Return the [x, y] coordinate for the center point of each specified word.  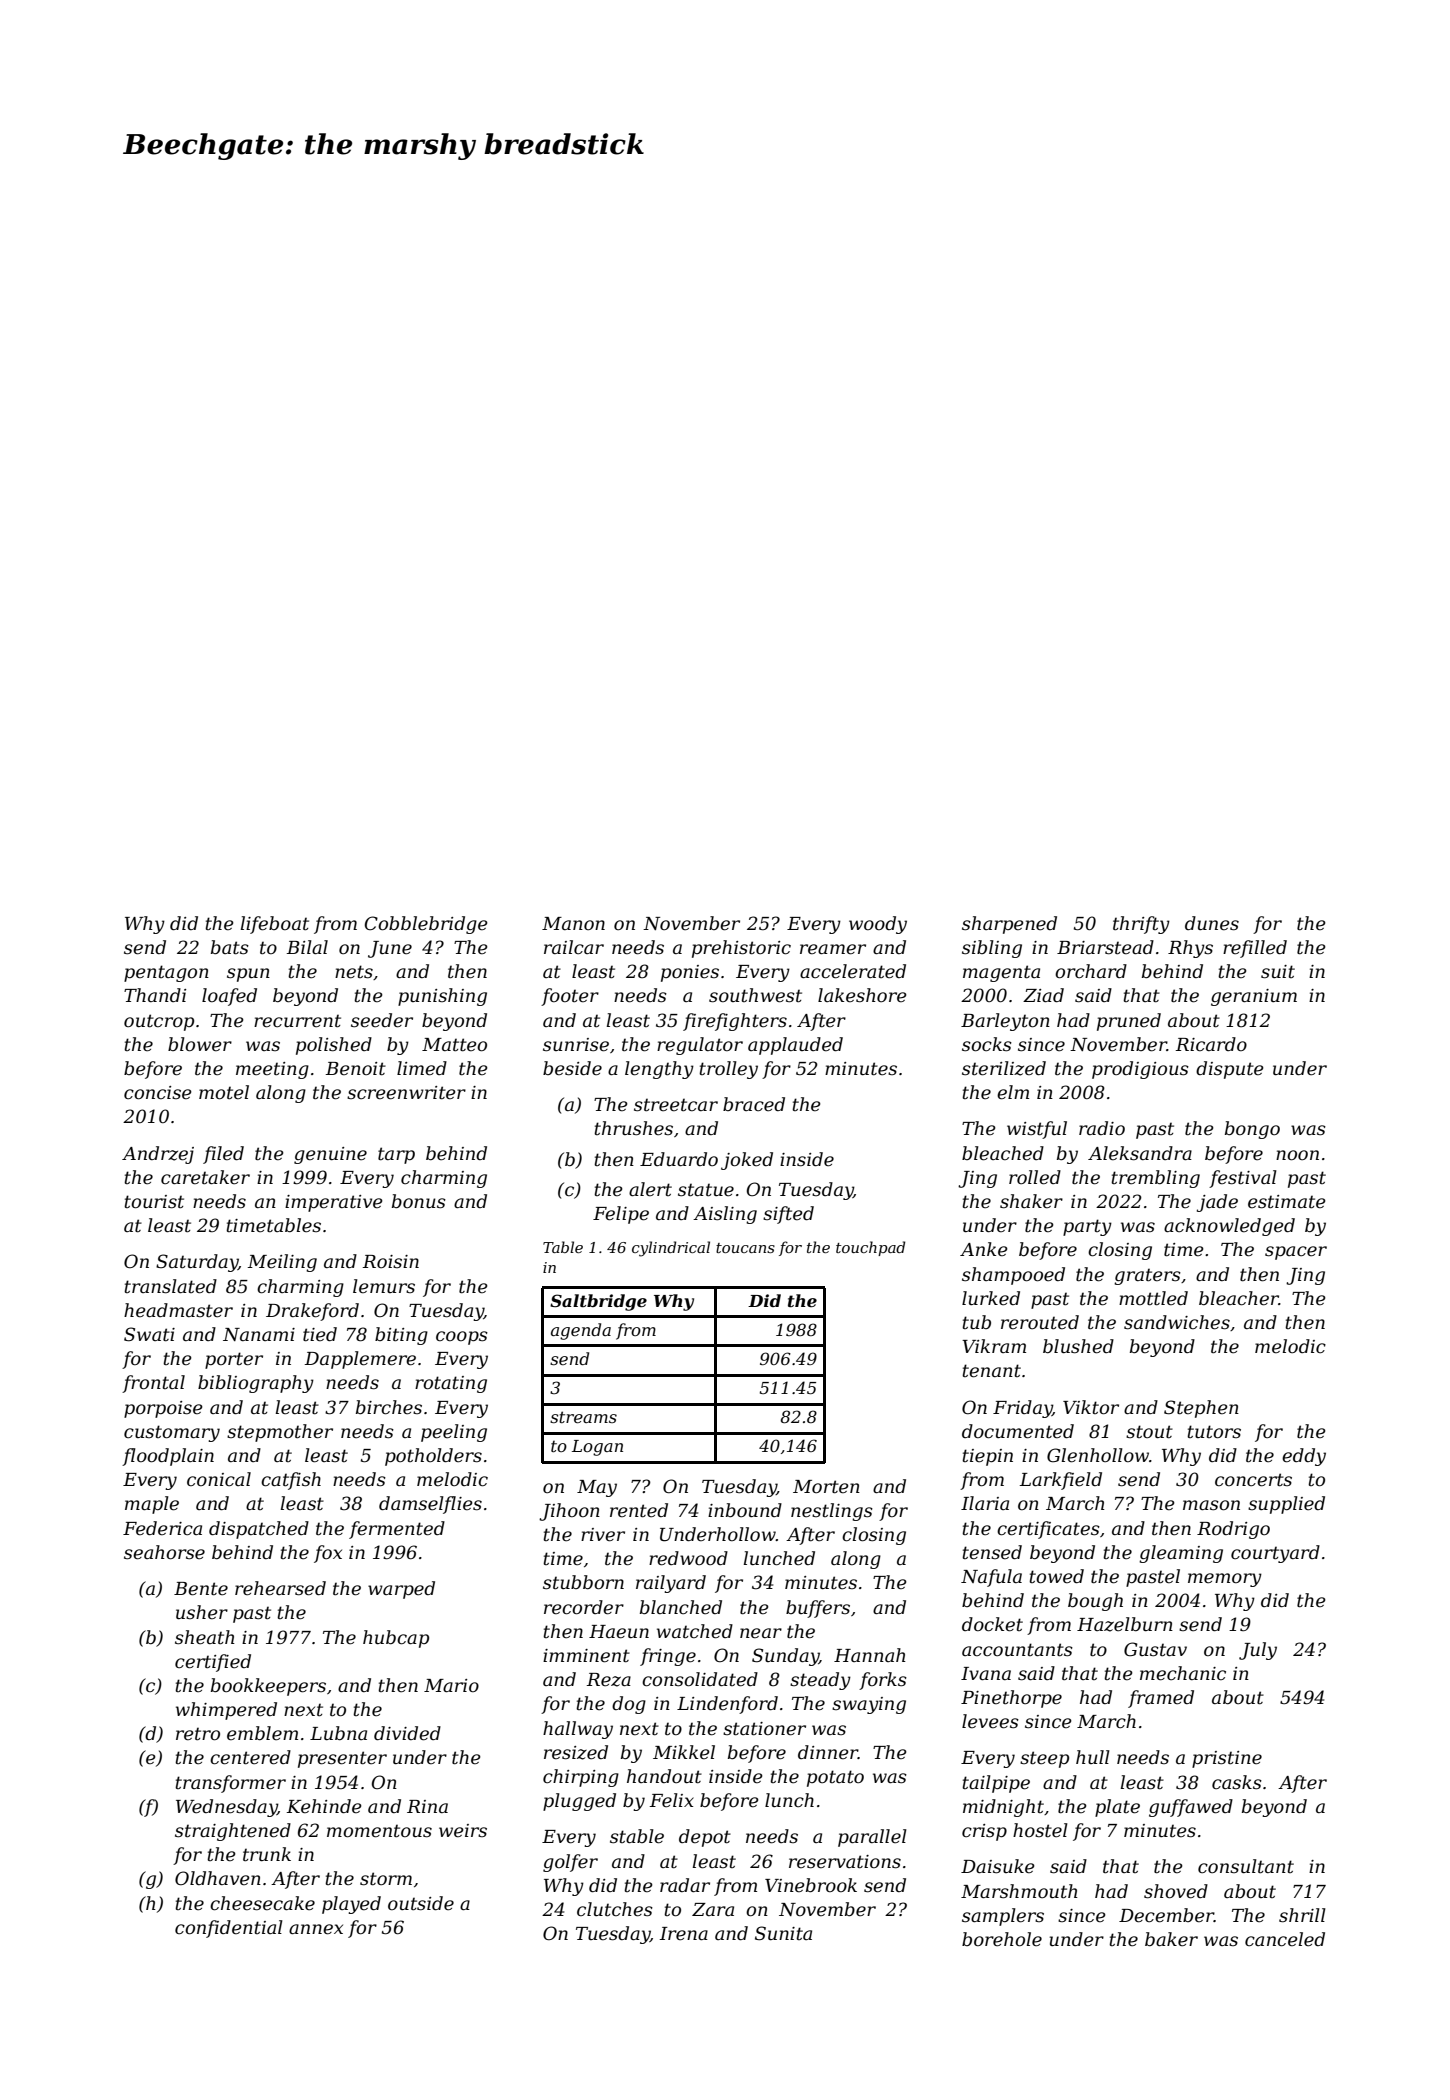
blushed [1078, 1346]
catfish [291, 1481]
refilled [1255, 949]
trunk [267, 1854]
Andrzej [158, 1155]
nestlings [832, 1512]
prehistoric [741, 949]
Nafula [991, 1578]
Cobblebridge [426, 925]
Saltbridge [598, 1302]
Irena [683, 1934]
